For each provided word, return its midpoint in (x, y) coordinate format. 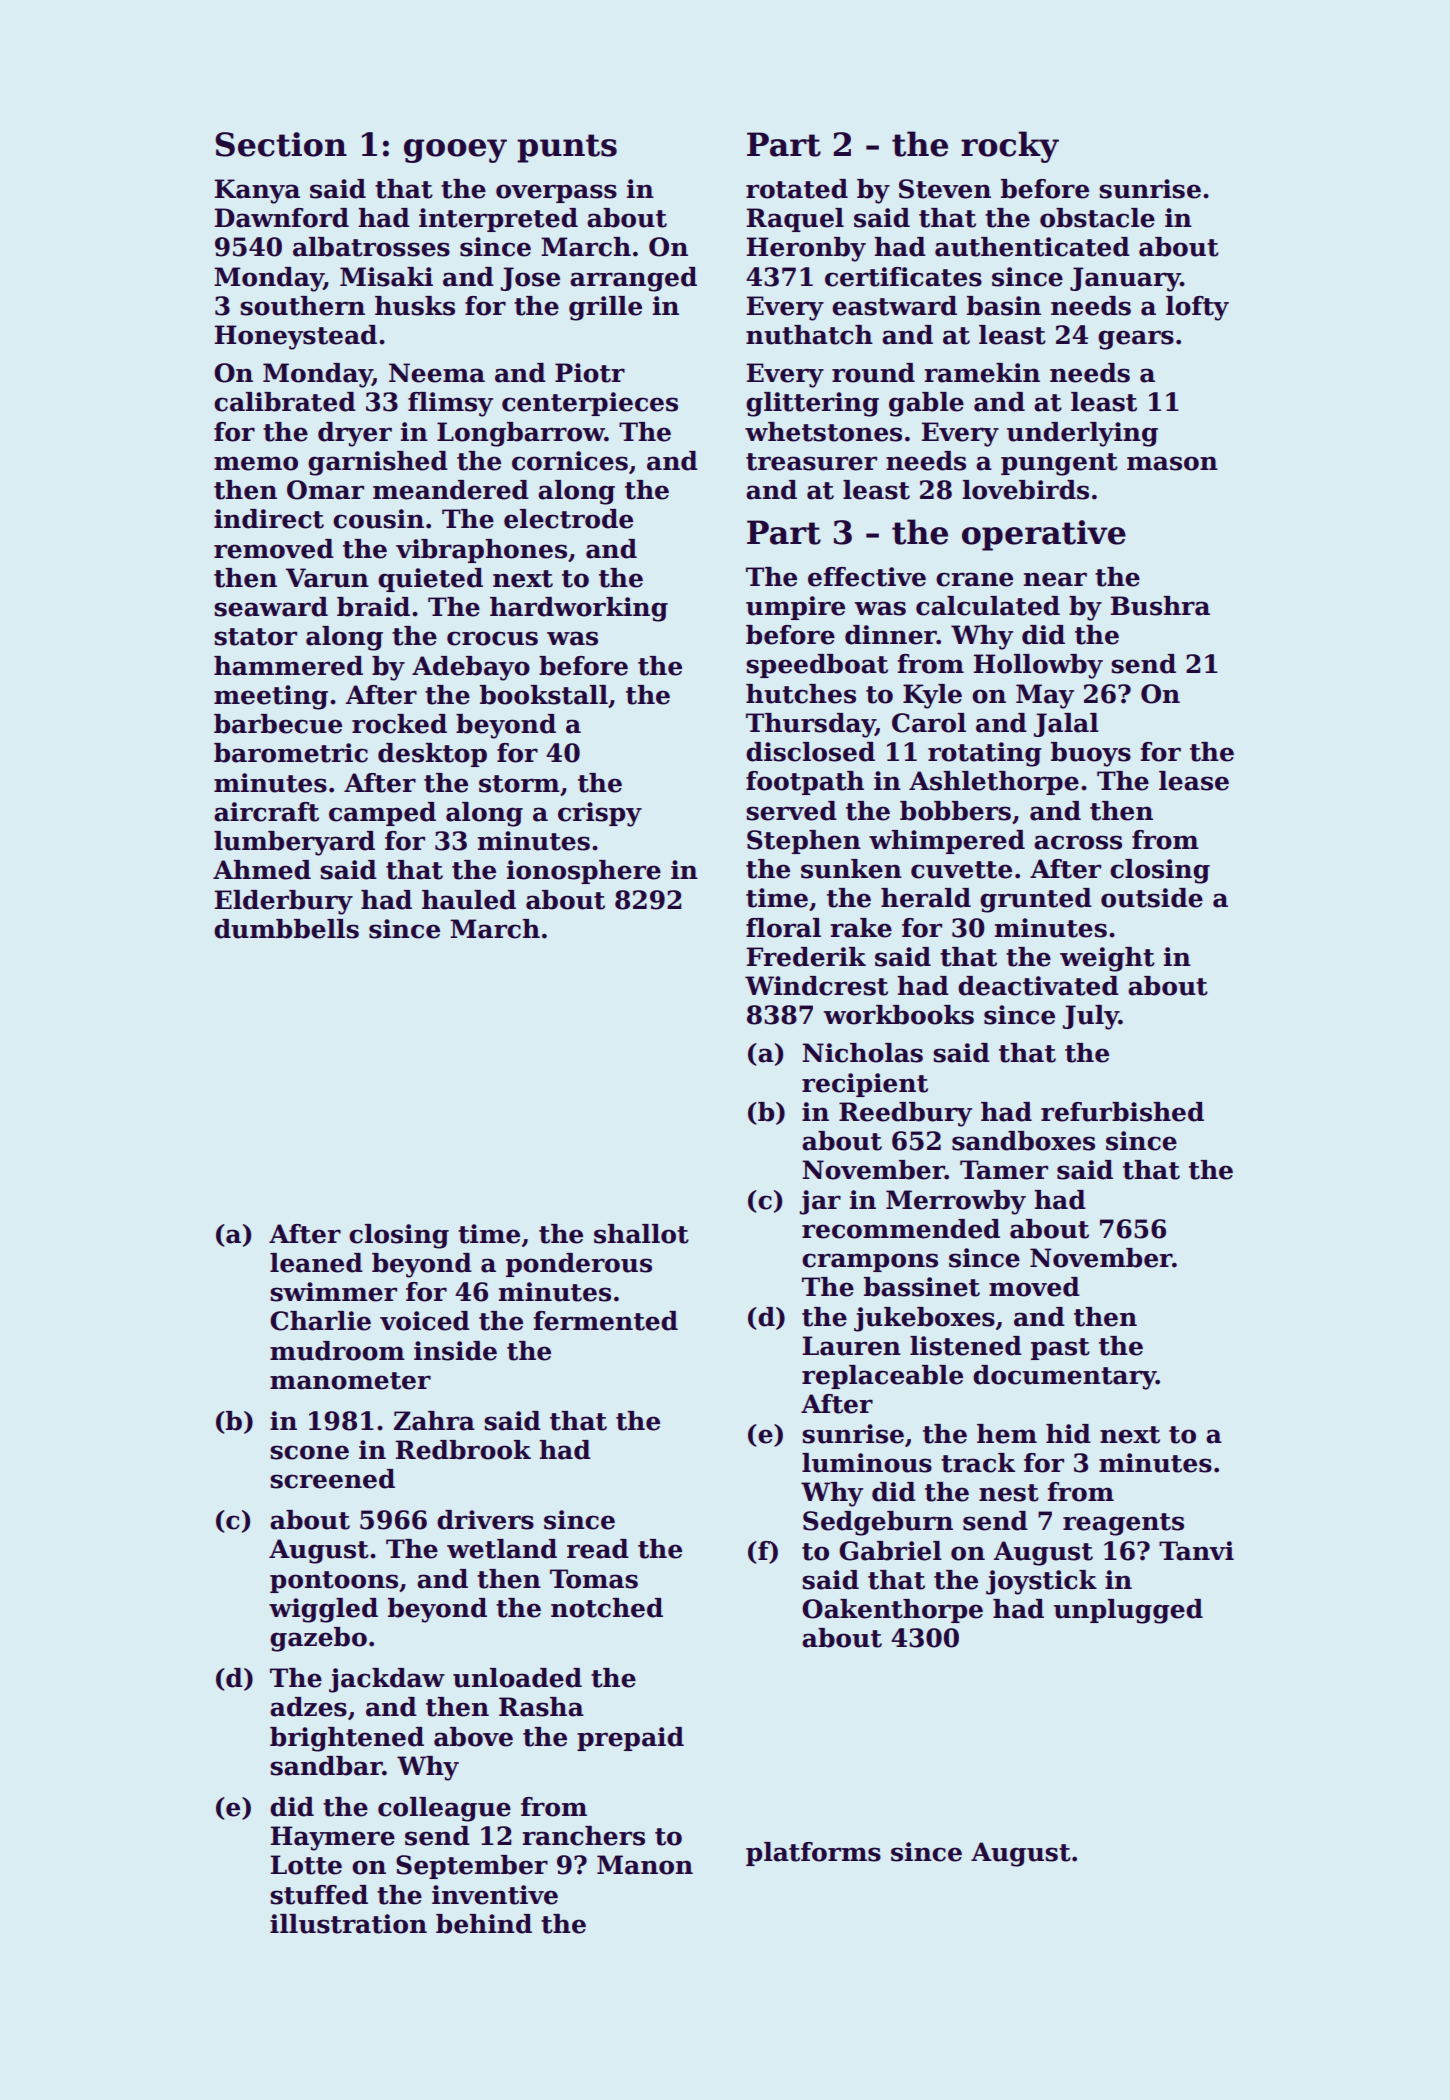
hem (1007, 1434)
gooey (455, 151)
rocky (1010, 147)
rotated (797, 189)
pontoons (334, 1582)
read (598, 1549)
